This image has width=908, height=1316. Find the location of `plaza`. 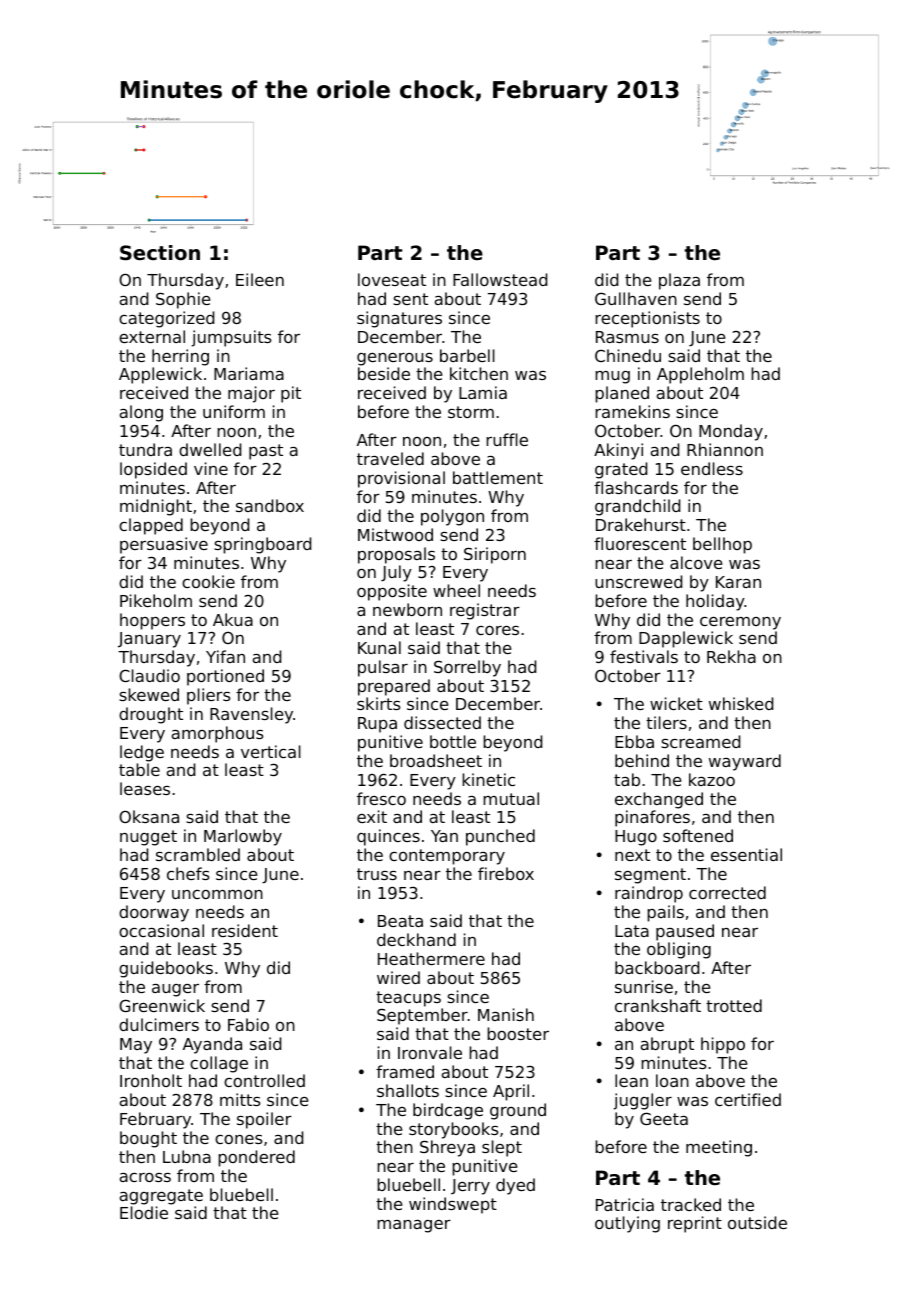

plaza is located at coordinates (679, 281).
